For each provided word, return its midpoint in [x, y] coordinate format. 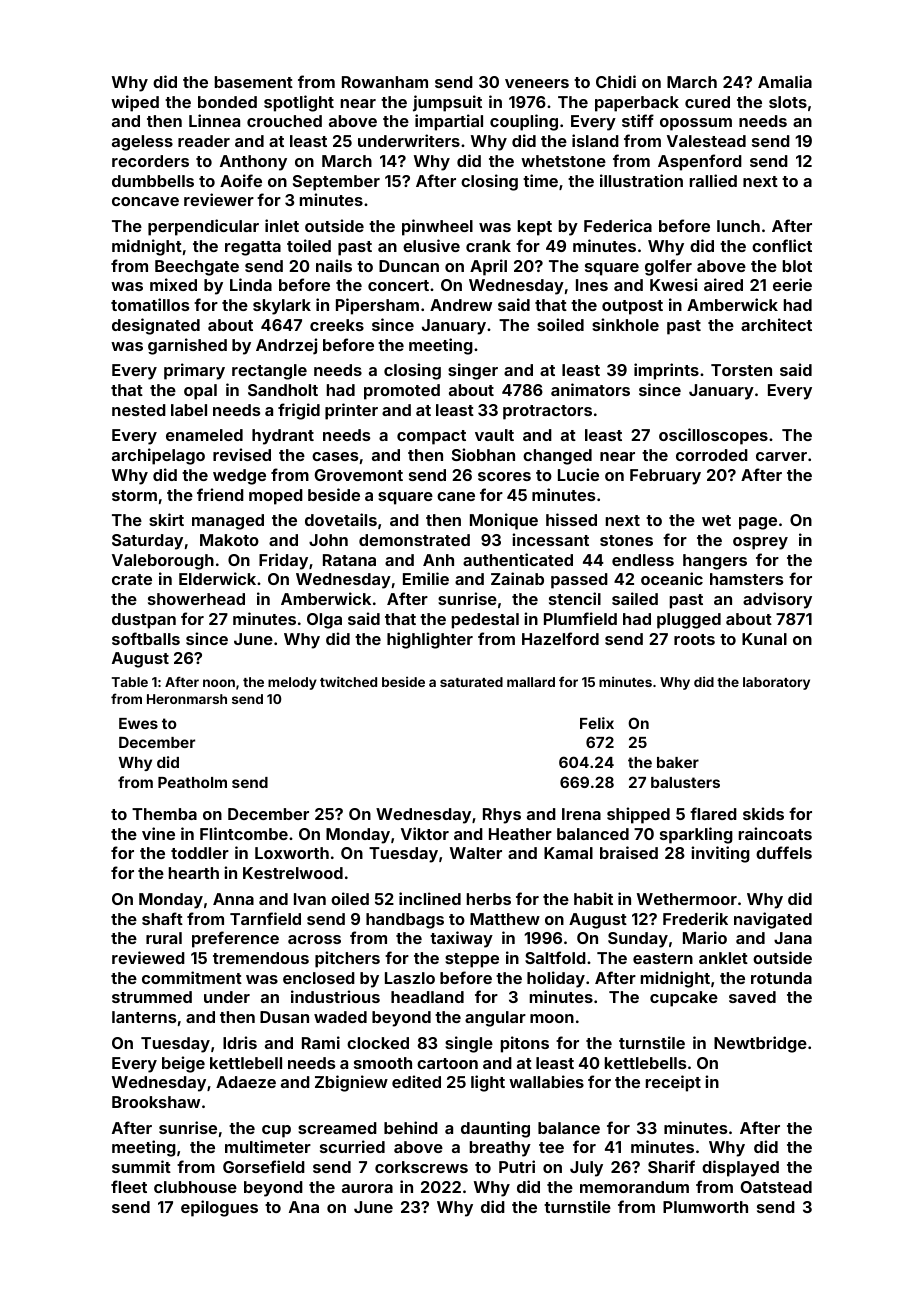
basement [254, 82]
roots [694, 639]
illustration [641, 180]
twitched [348, 681]
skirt [166, 519]
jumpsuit [447, 103]
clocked [378, 1043]
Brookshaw [156, 1102]
